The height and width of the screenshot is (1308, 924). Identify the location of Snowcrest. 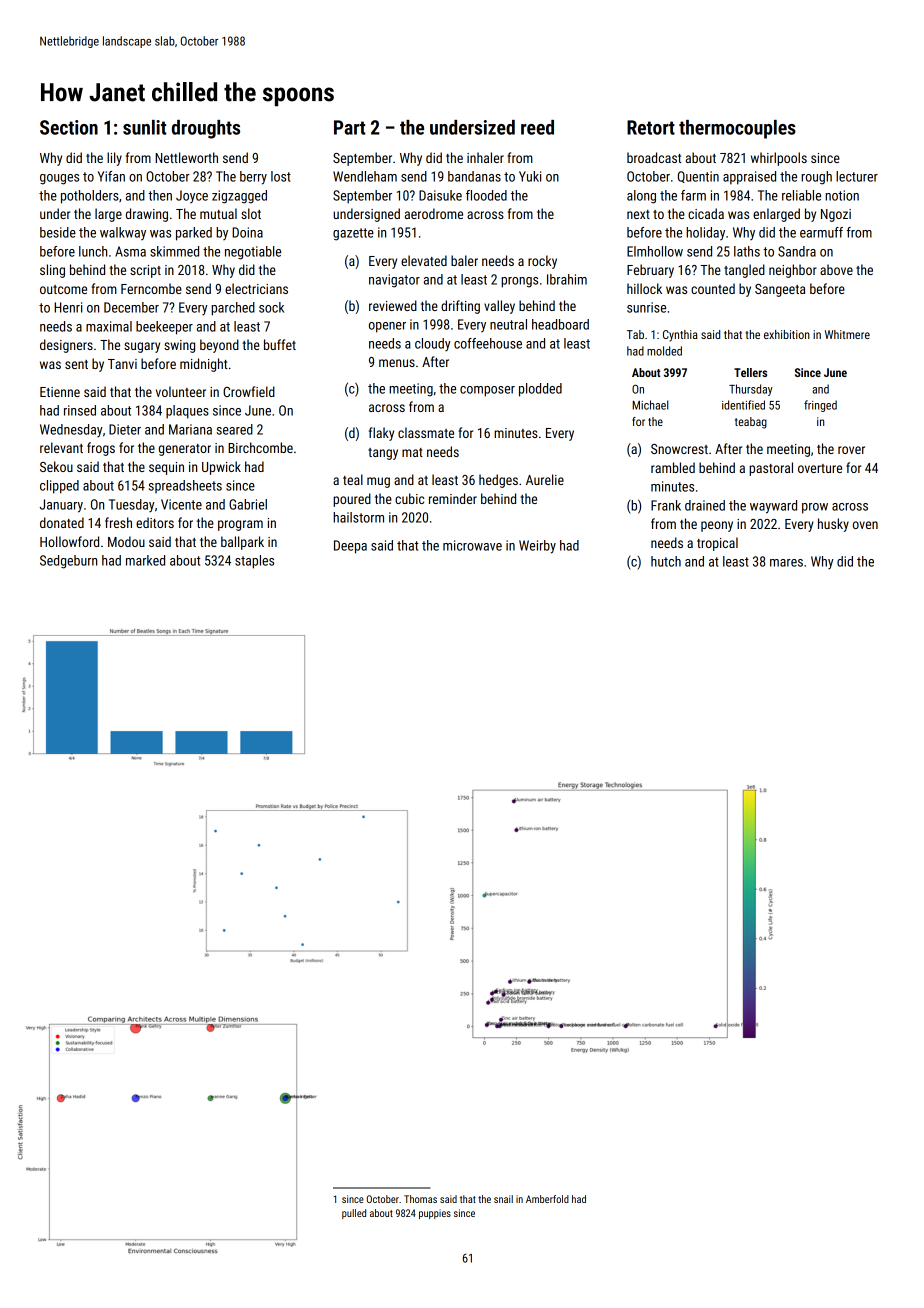
(679, 449).
